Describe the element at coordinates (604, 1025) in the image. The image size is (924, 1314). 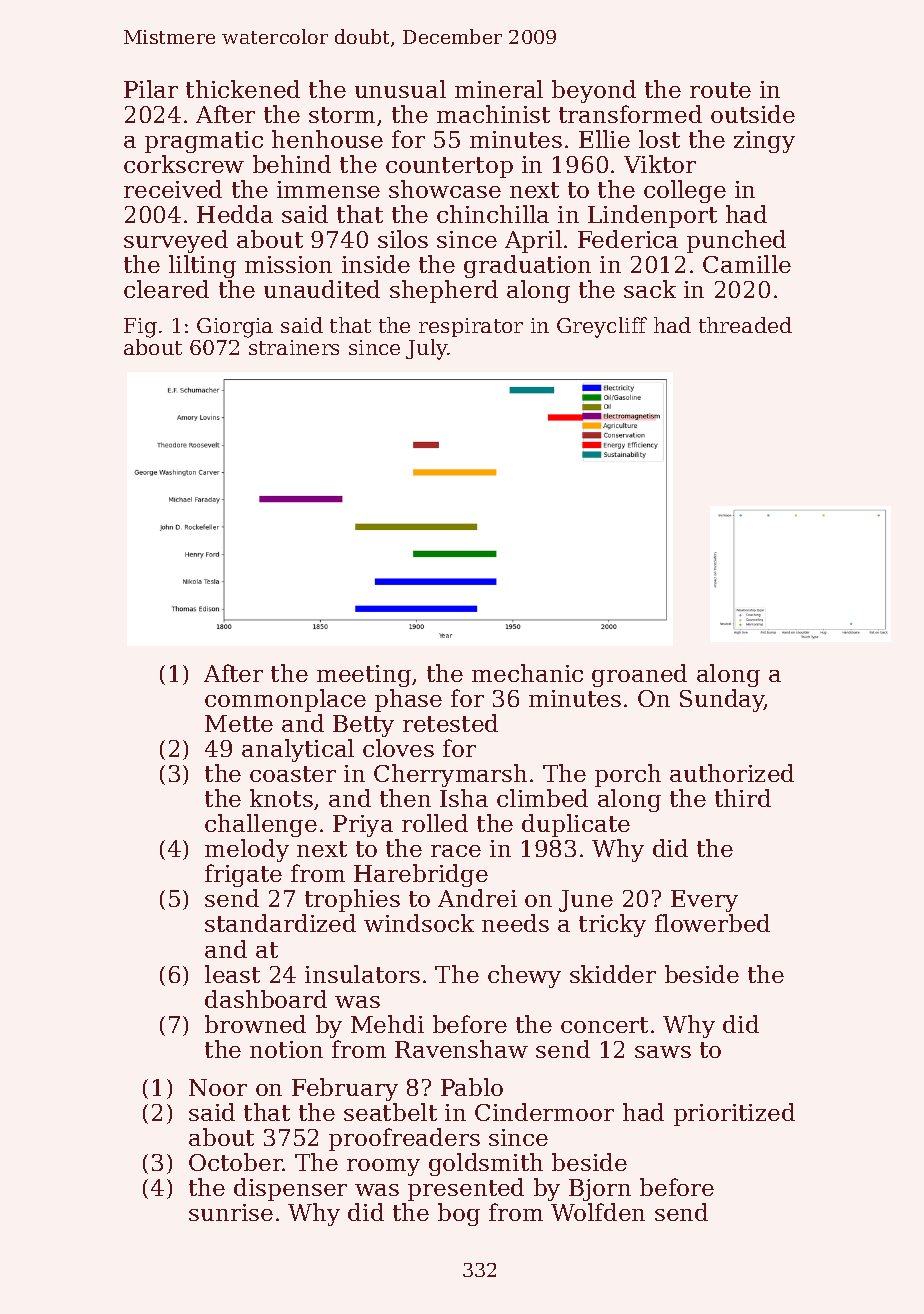
I see `concert` at that location.
